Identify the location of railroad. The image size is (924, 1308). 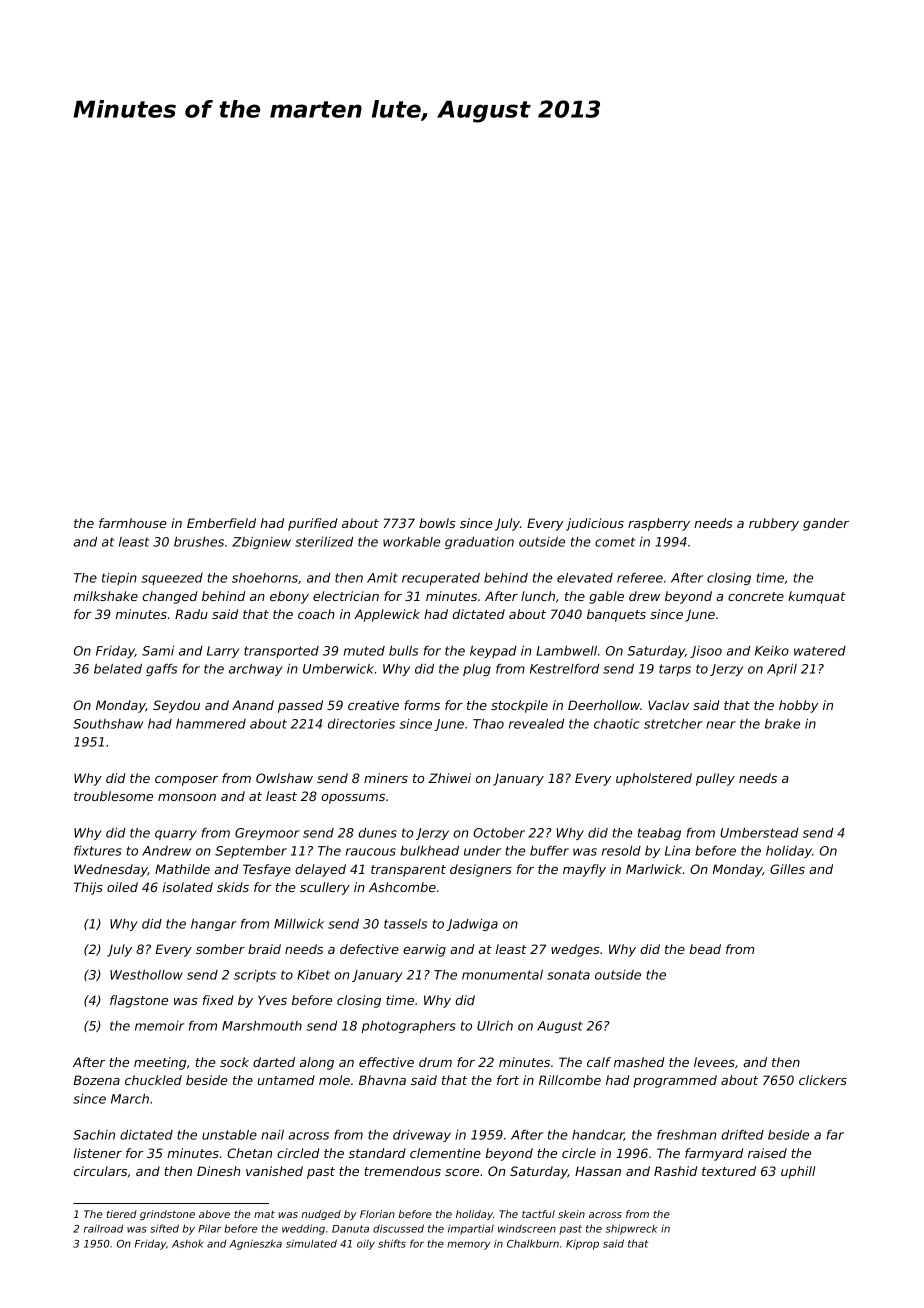
(103, 1228).
